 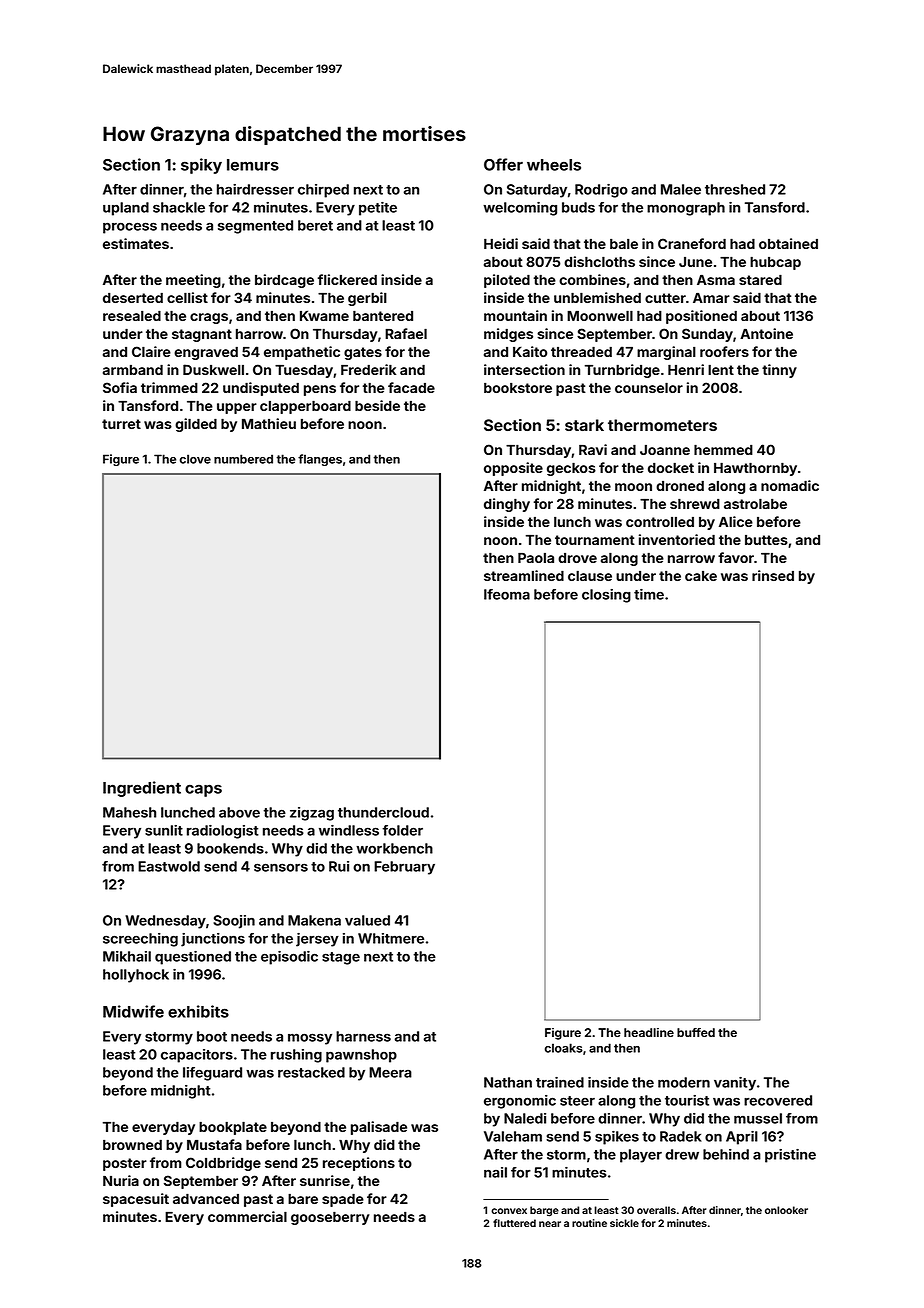 I want to click on cake, so click(x=701, y=576).
